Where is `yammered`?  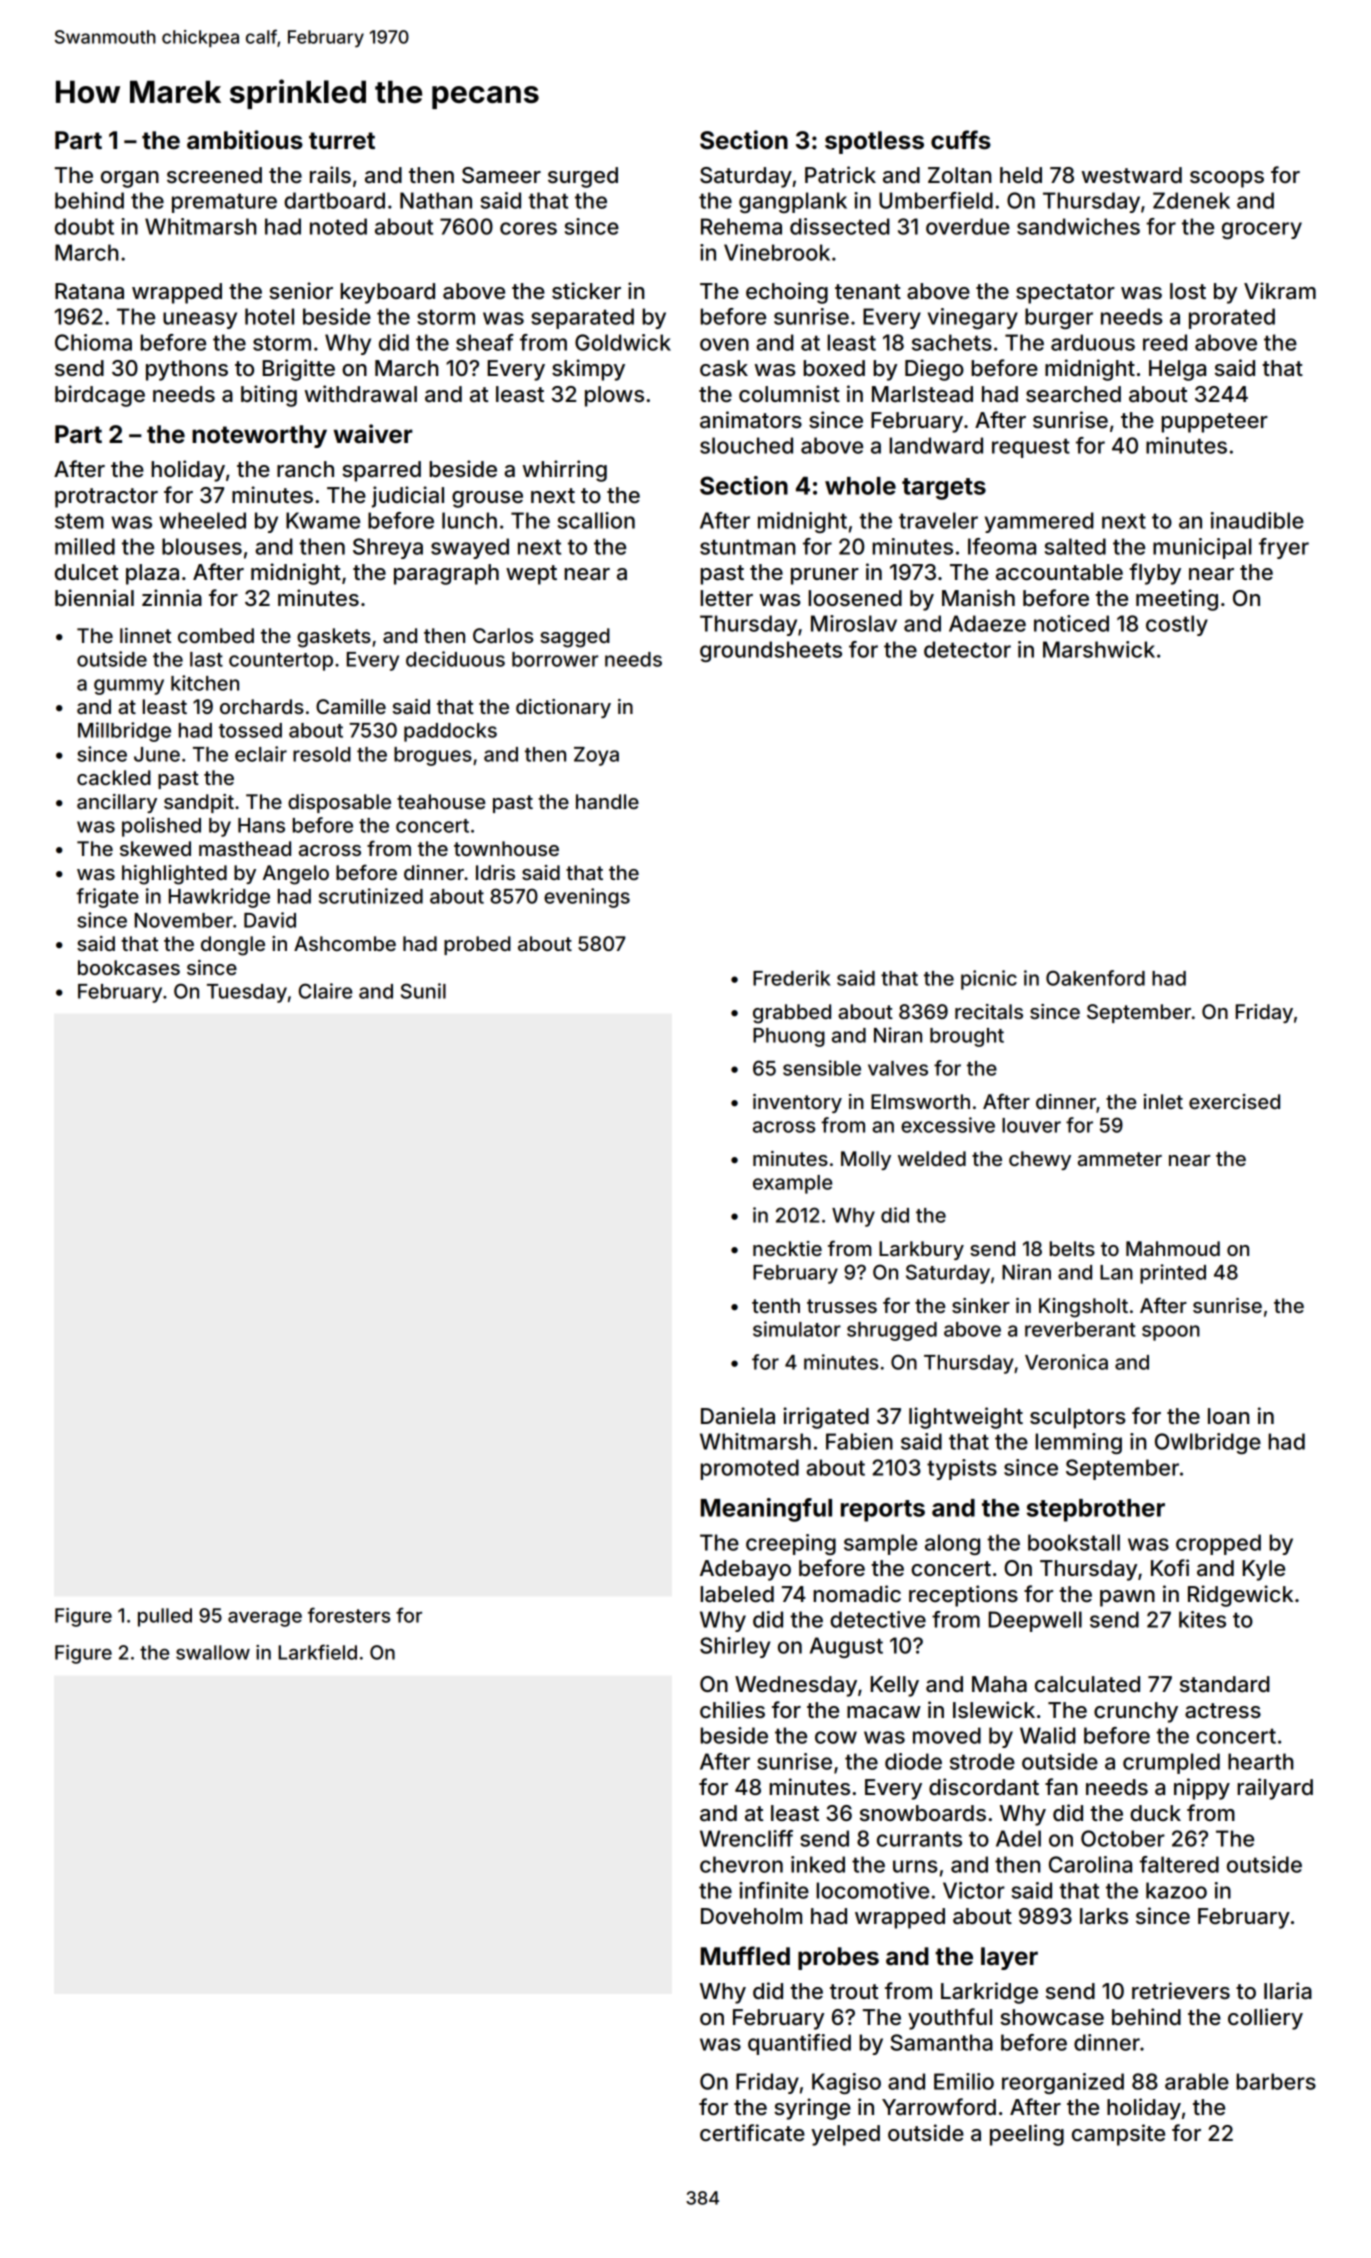
yammered is located at coordinates (1039, 522).
